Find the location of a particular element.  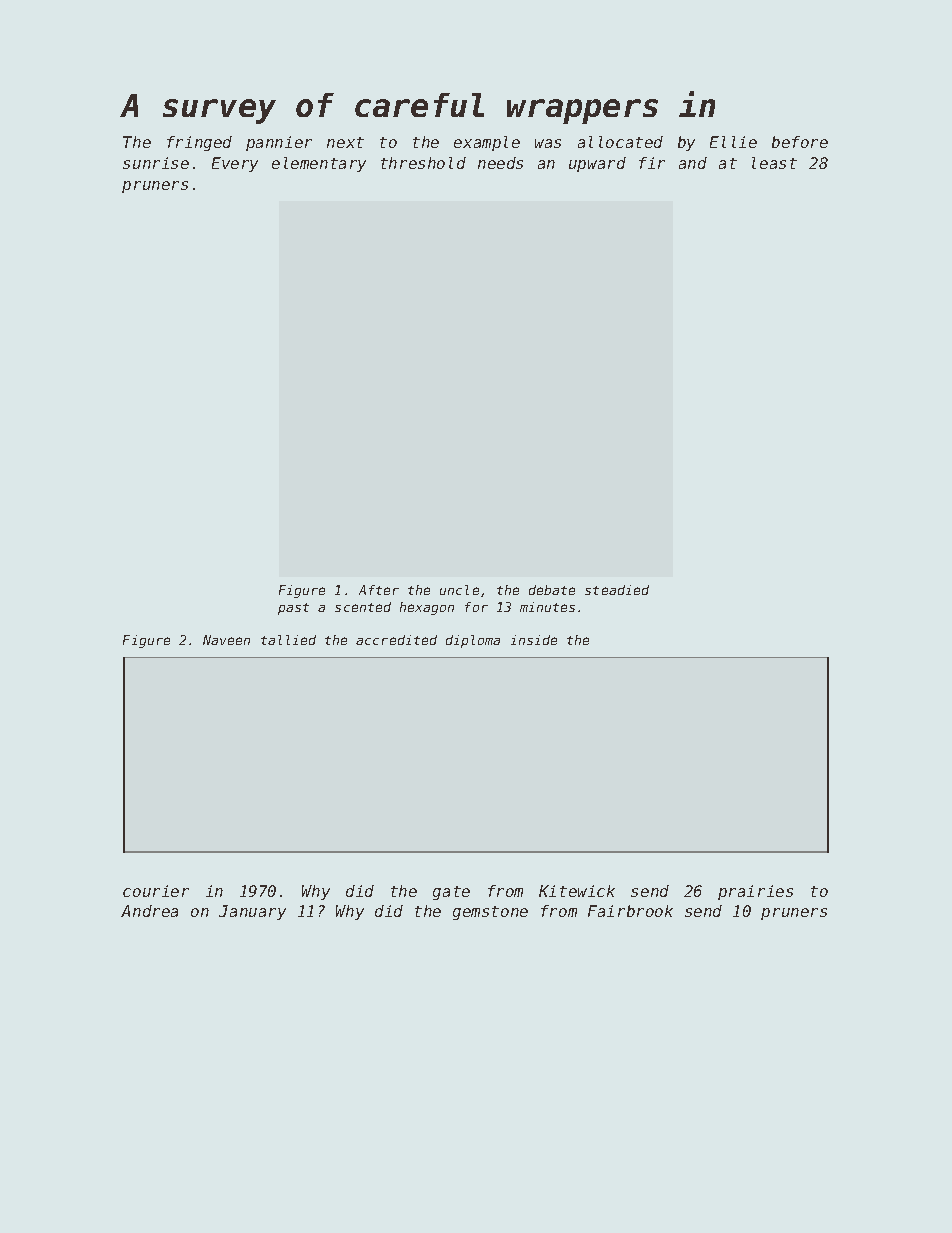

example is located at coordinates (487, 143).
